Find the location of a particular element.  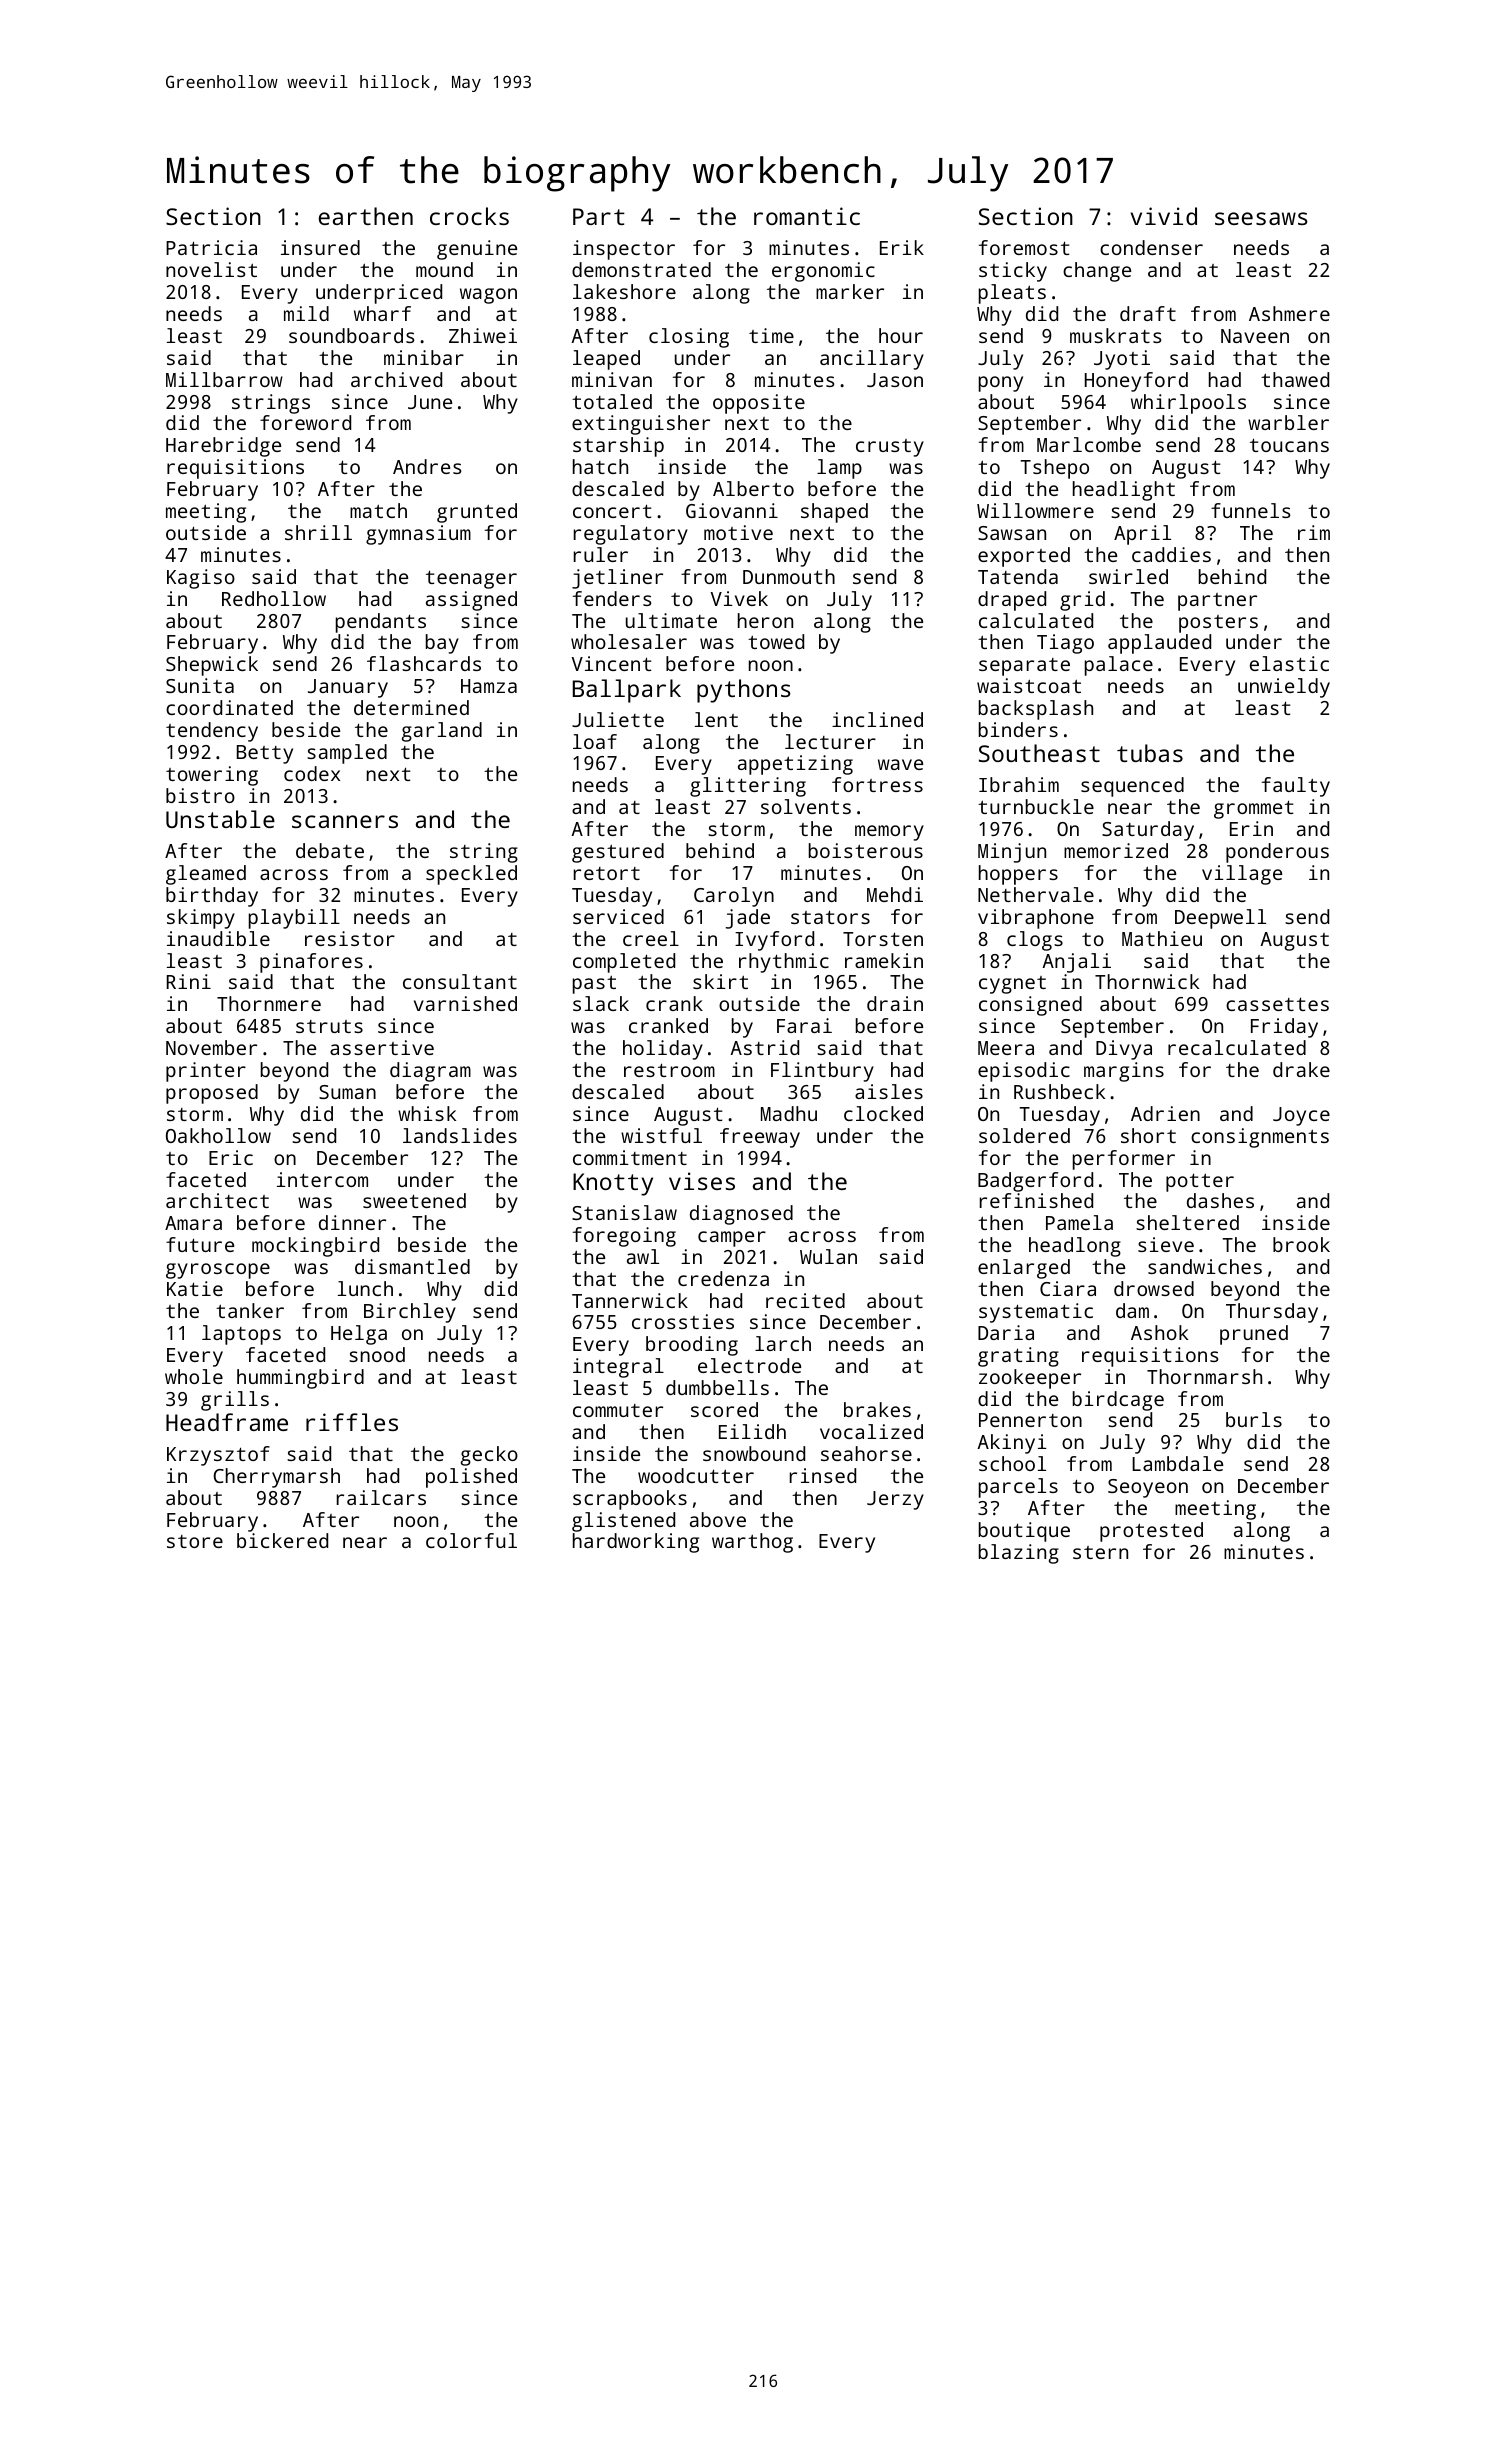

vivid is located at coordinates (1164, 216).
